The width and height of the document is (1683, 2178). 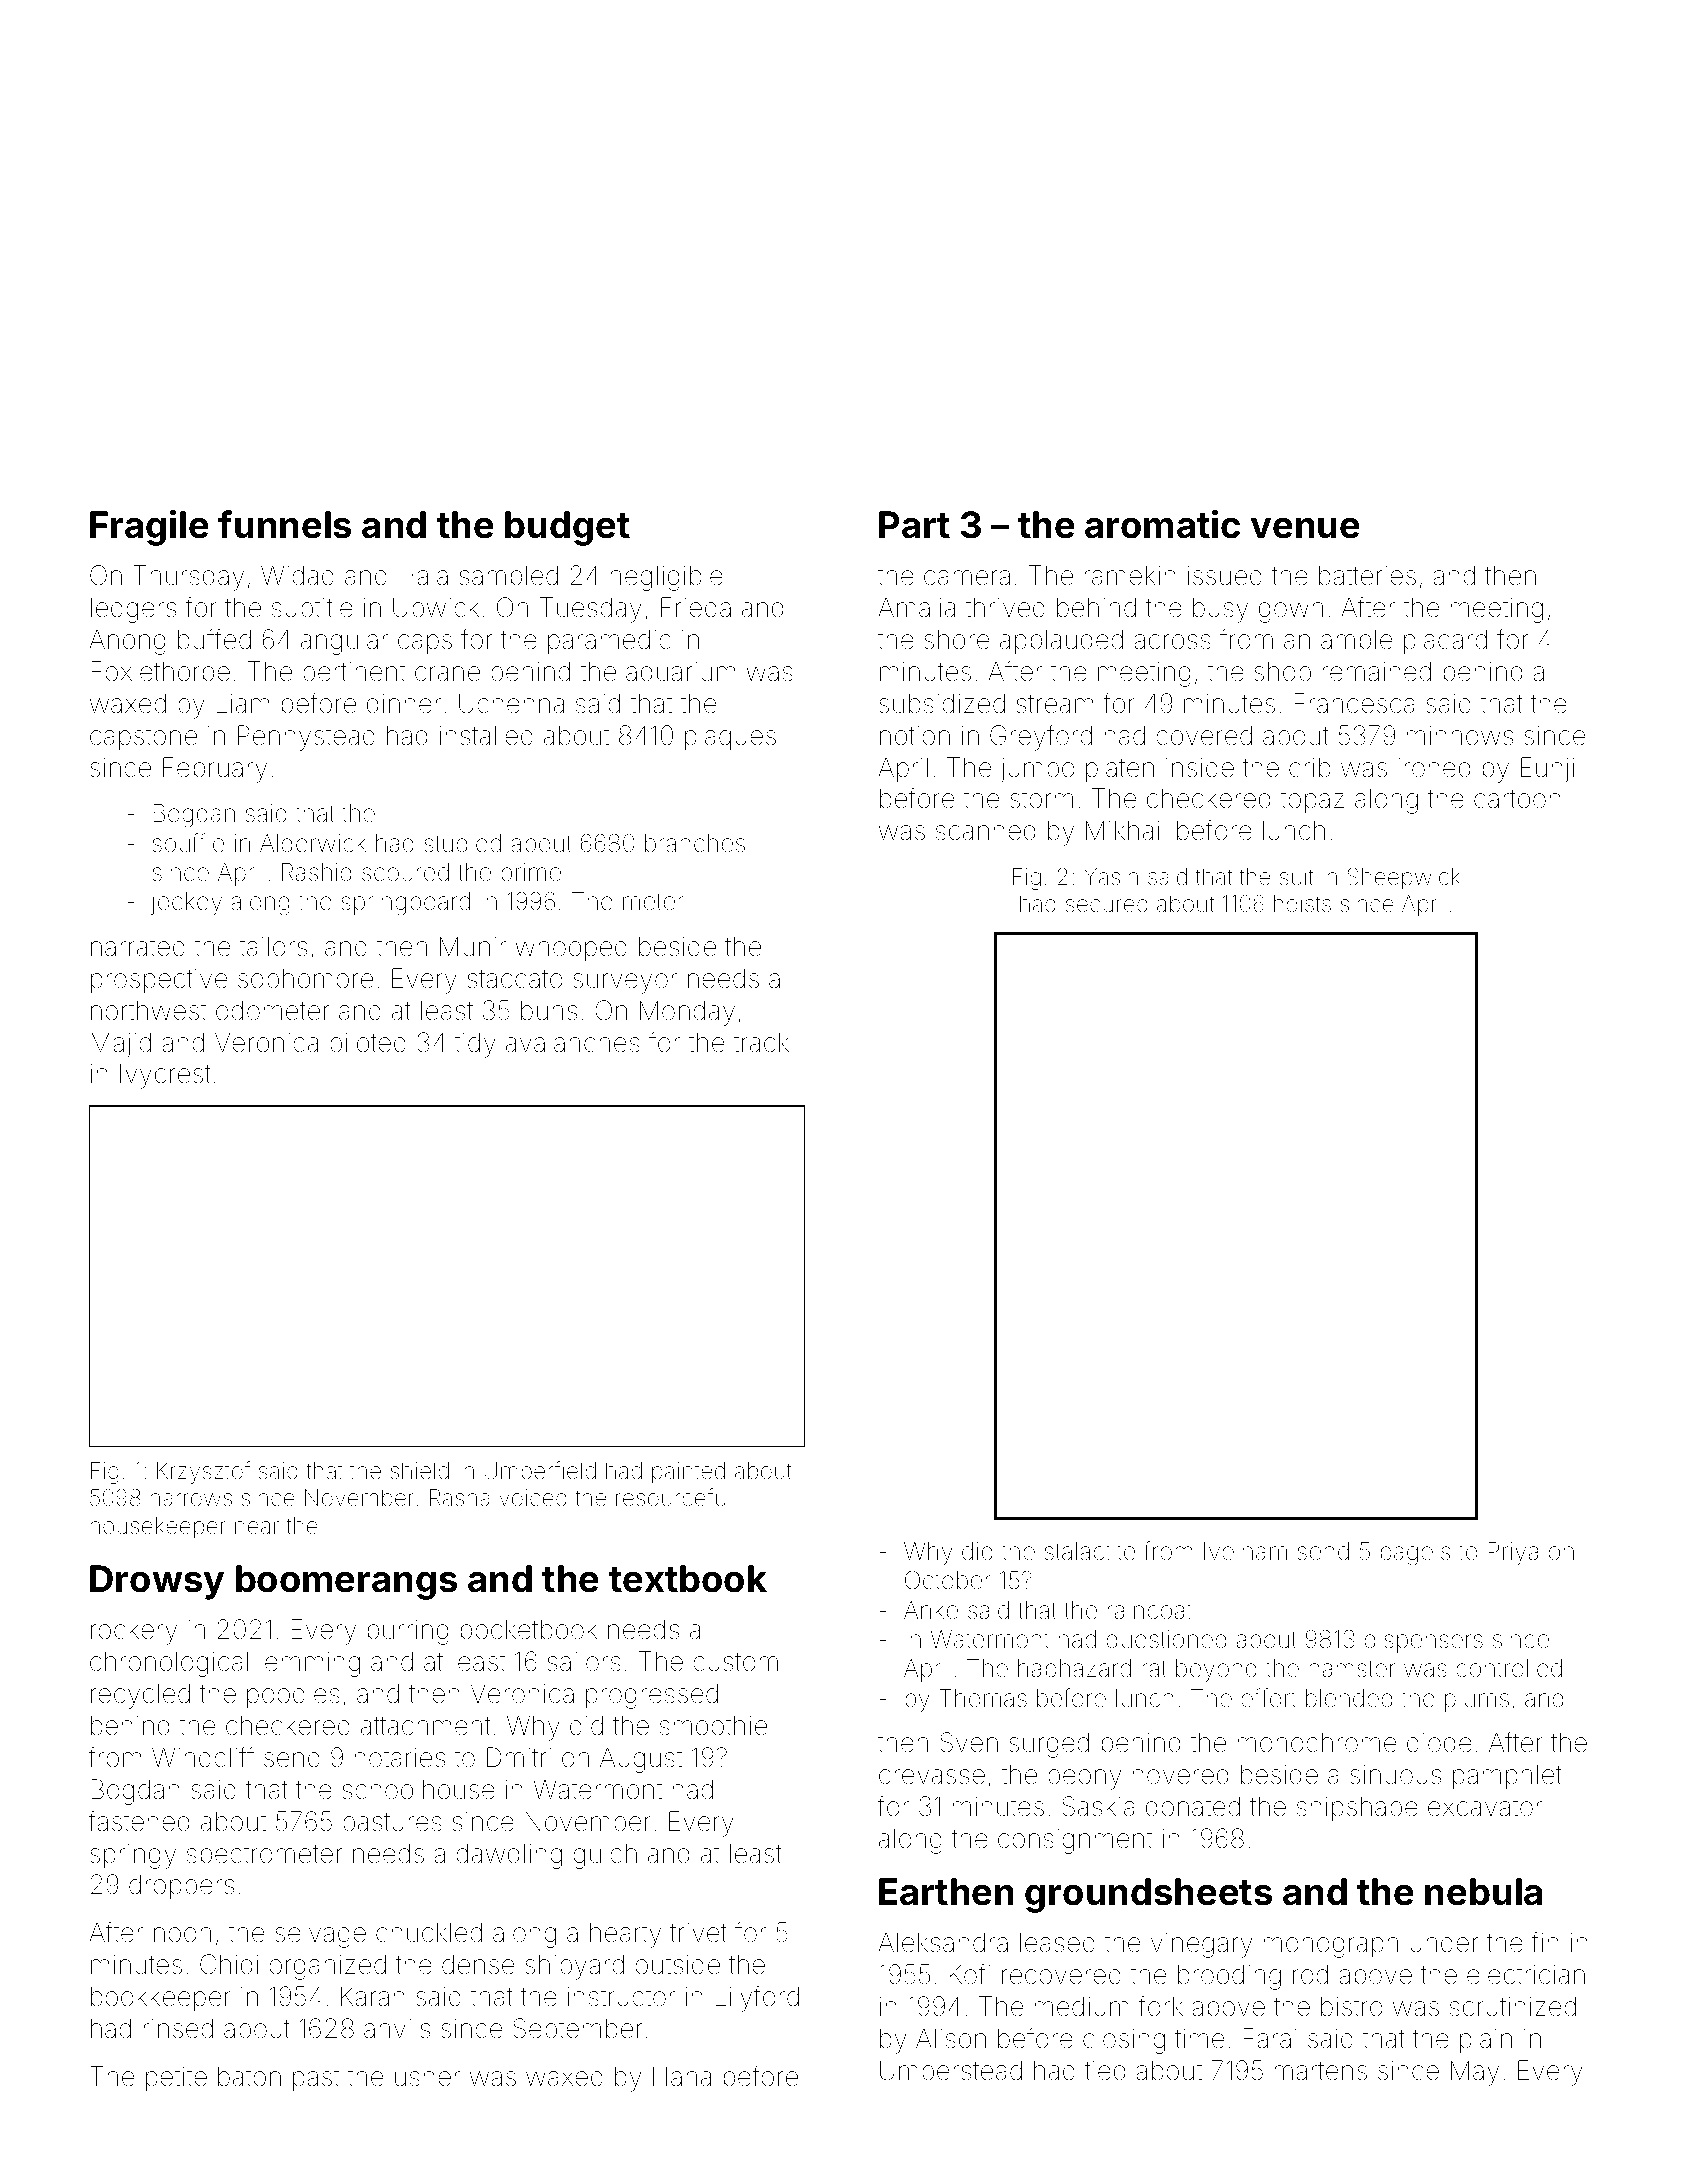 What do you see at coordinates (176, 2079) in the document?
I see `petite` at bounding box center [176, 2079].
